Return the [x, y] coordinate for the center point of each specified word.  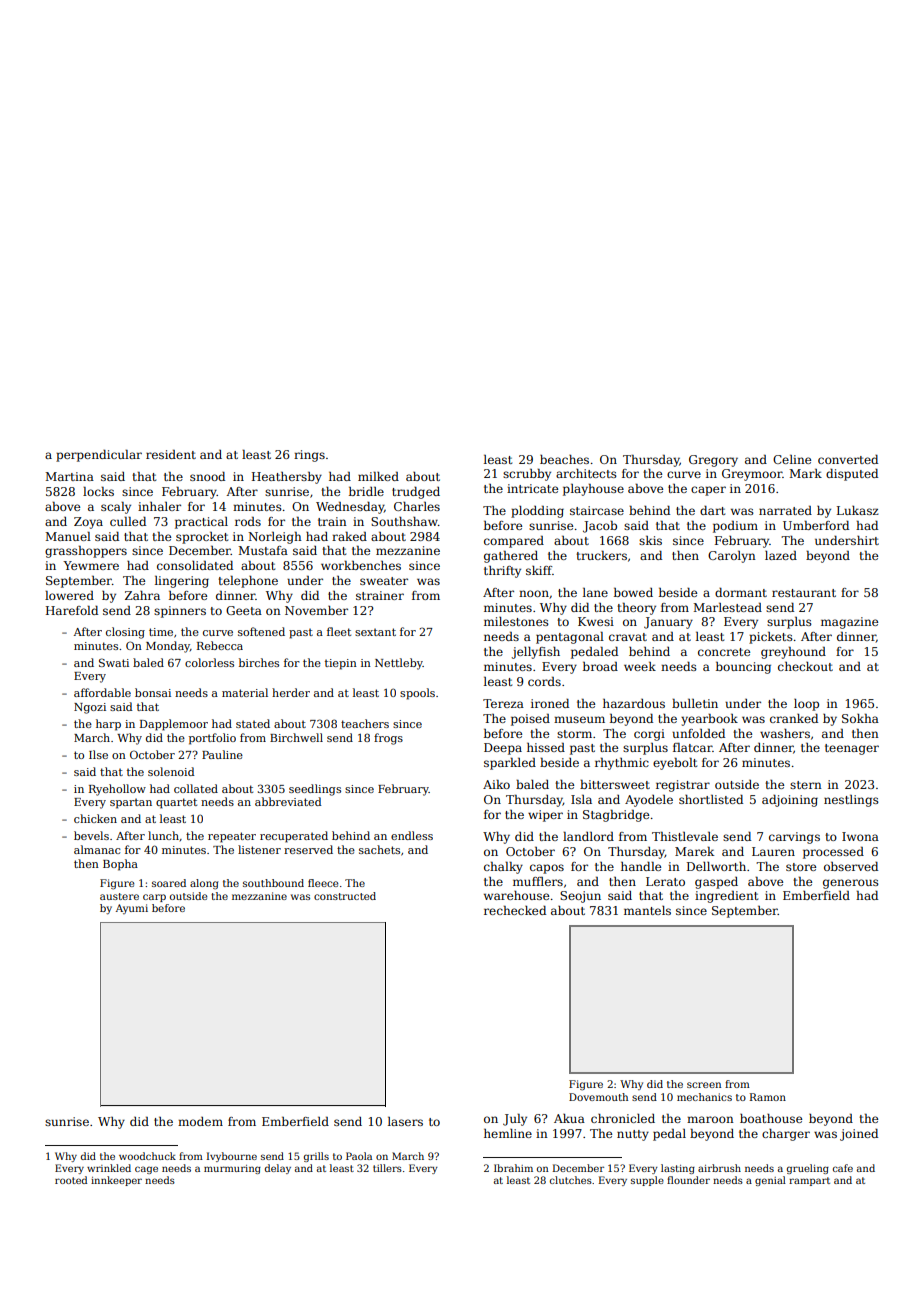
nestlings [851, 801]
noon [534, 593]
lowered [69, 595]
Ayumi [132, 909]
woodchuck [147, 1156]
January [668, 623]
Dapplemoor [174, 725]
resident [171, 454]
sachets [379, 849]
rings [309, 456]
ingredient [726, 897]
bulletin [695, 703]
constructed [345, 896]
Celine [792, 459]
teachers [365, 723]
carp [154, 898]
